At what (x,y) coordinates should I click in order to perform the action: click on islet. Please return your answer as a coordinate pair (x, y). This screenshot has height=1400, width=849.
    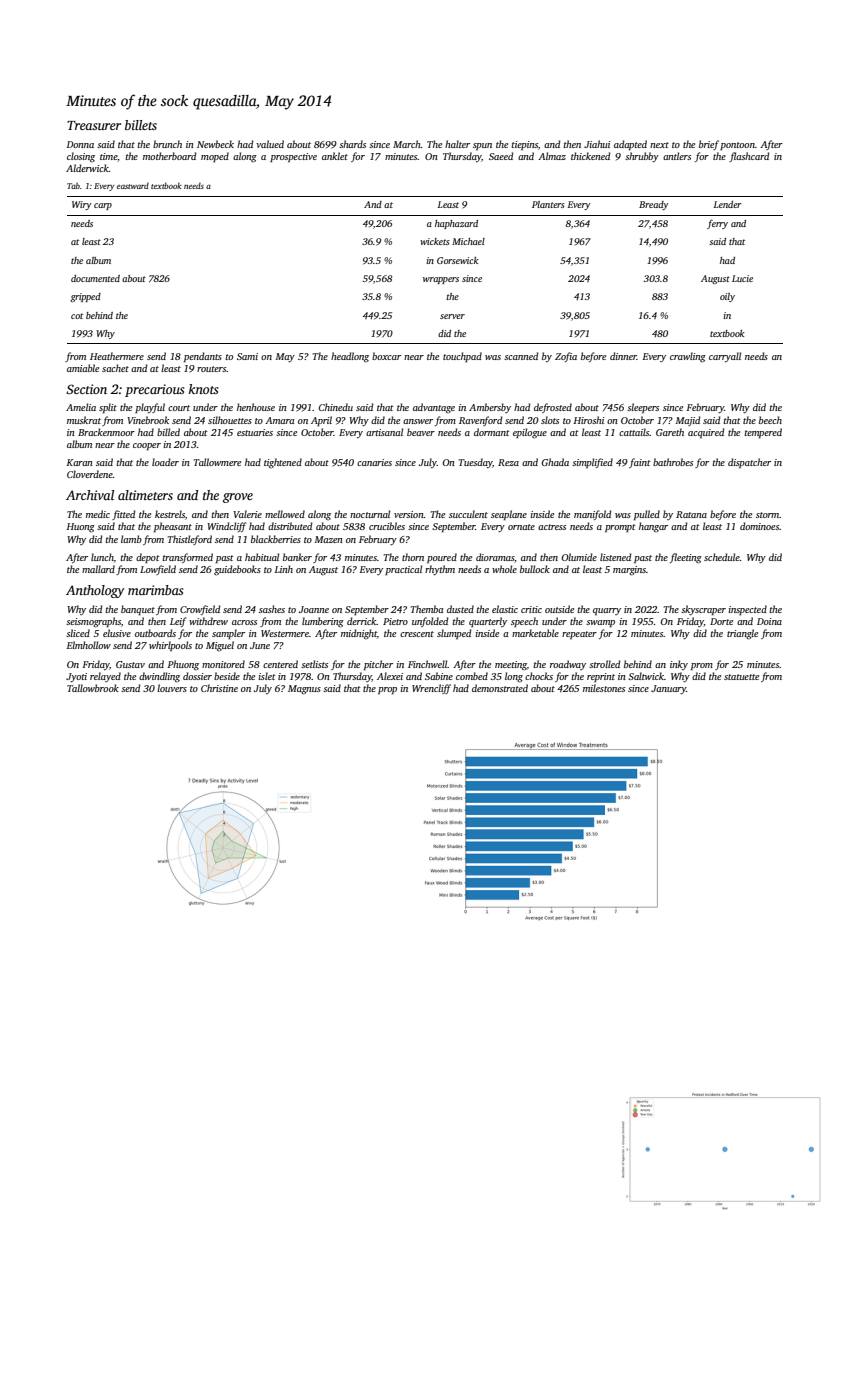
    Looking at the image, I should click on (267, 676).
